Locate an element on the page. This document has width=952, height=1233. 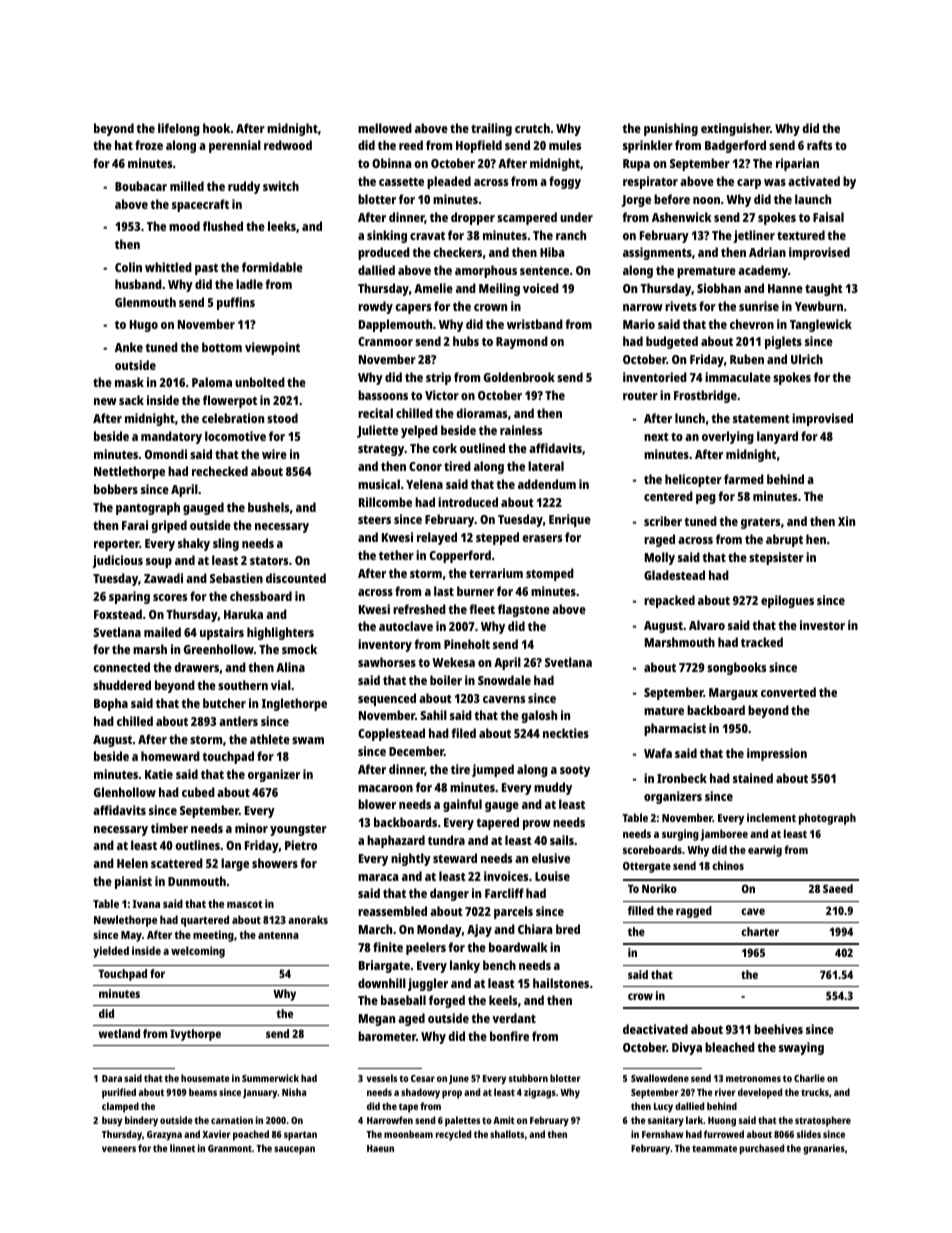
punishing is located at coordinates (671, 129).
